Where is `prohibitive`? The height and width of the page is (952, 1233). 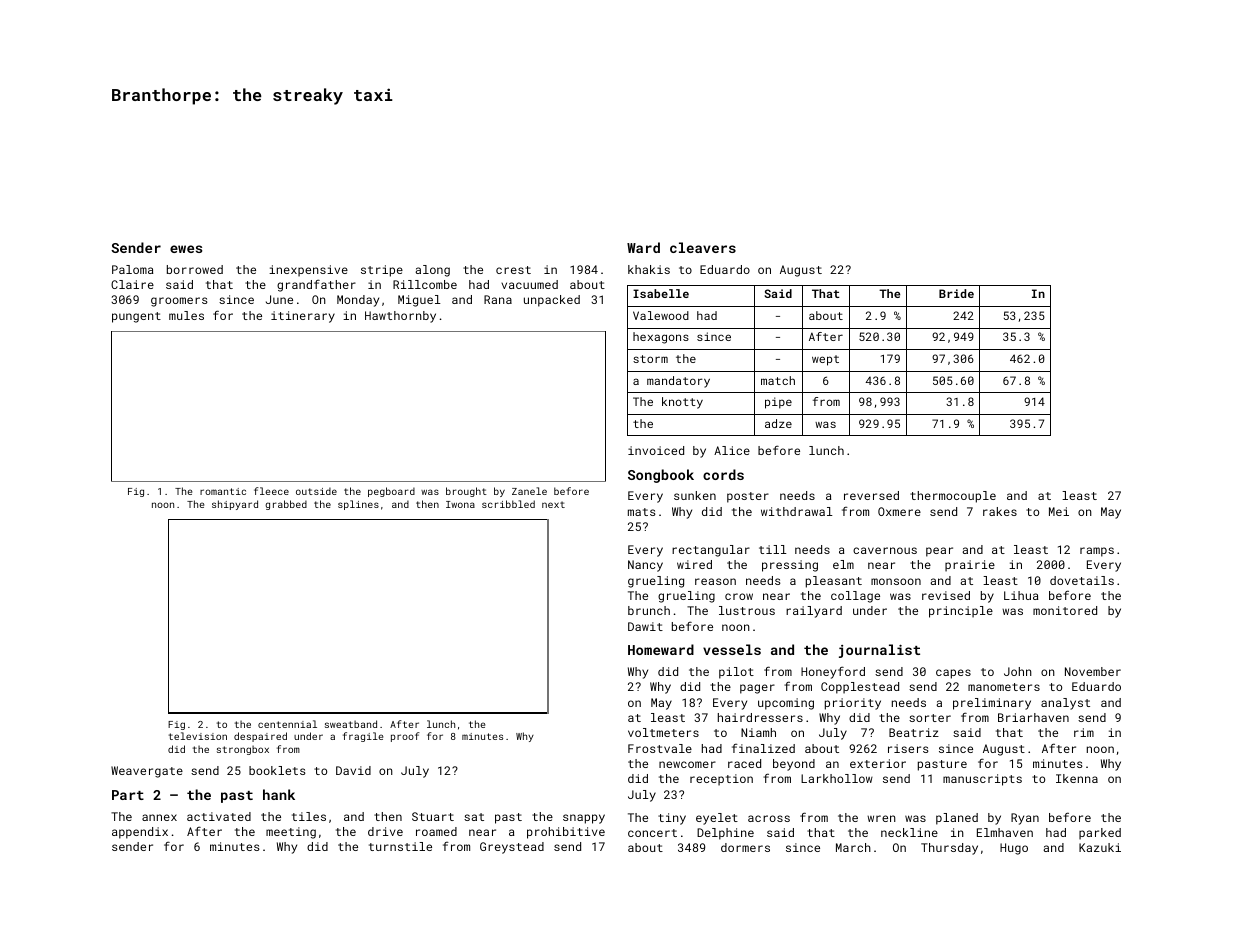
prohibitive is located at coordinates (566, 833).
